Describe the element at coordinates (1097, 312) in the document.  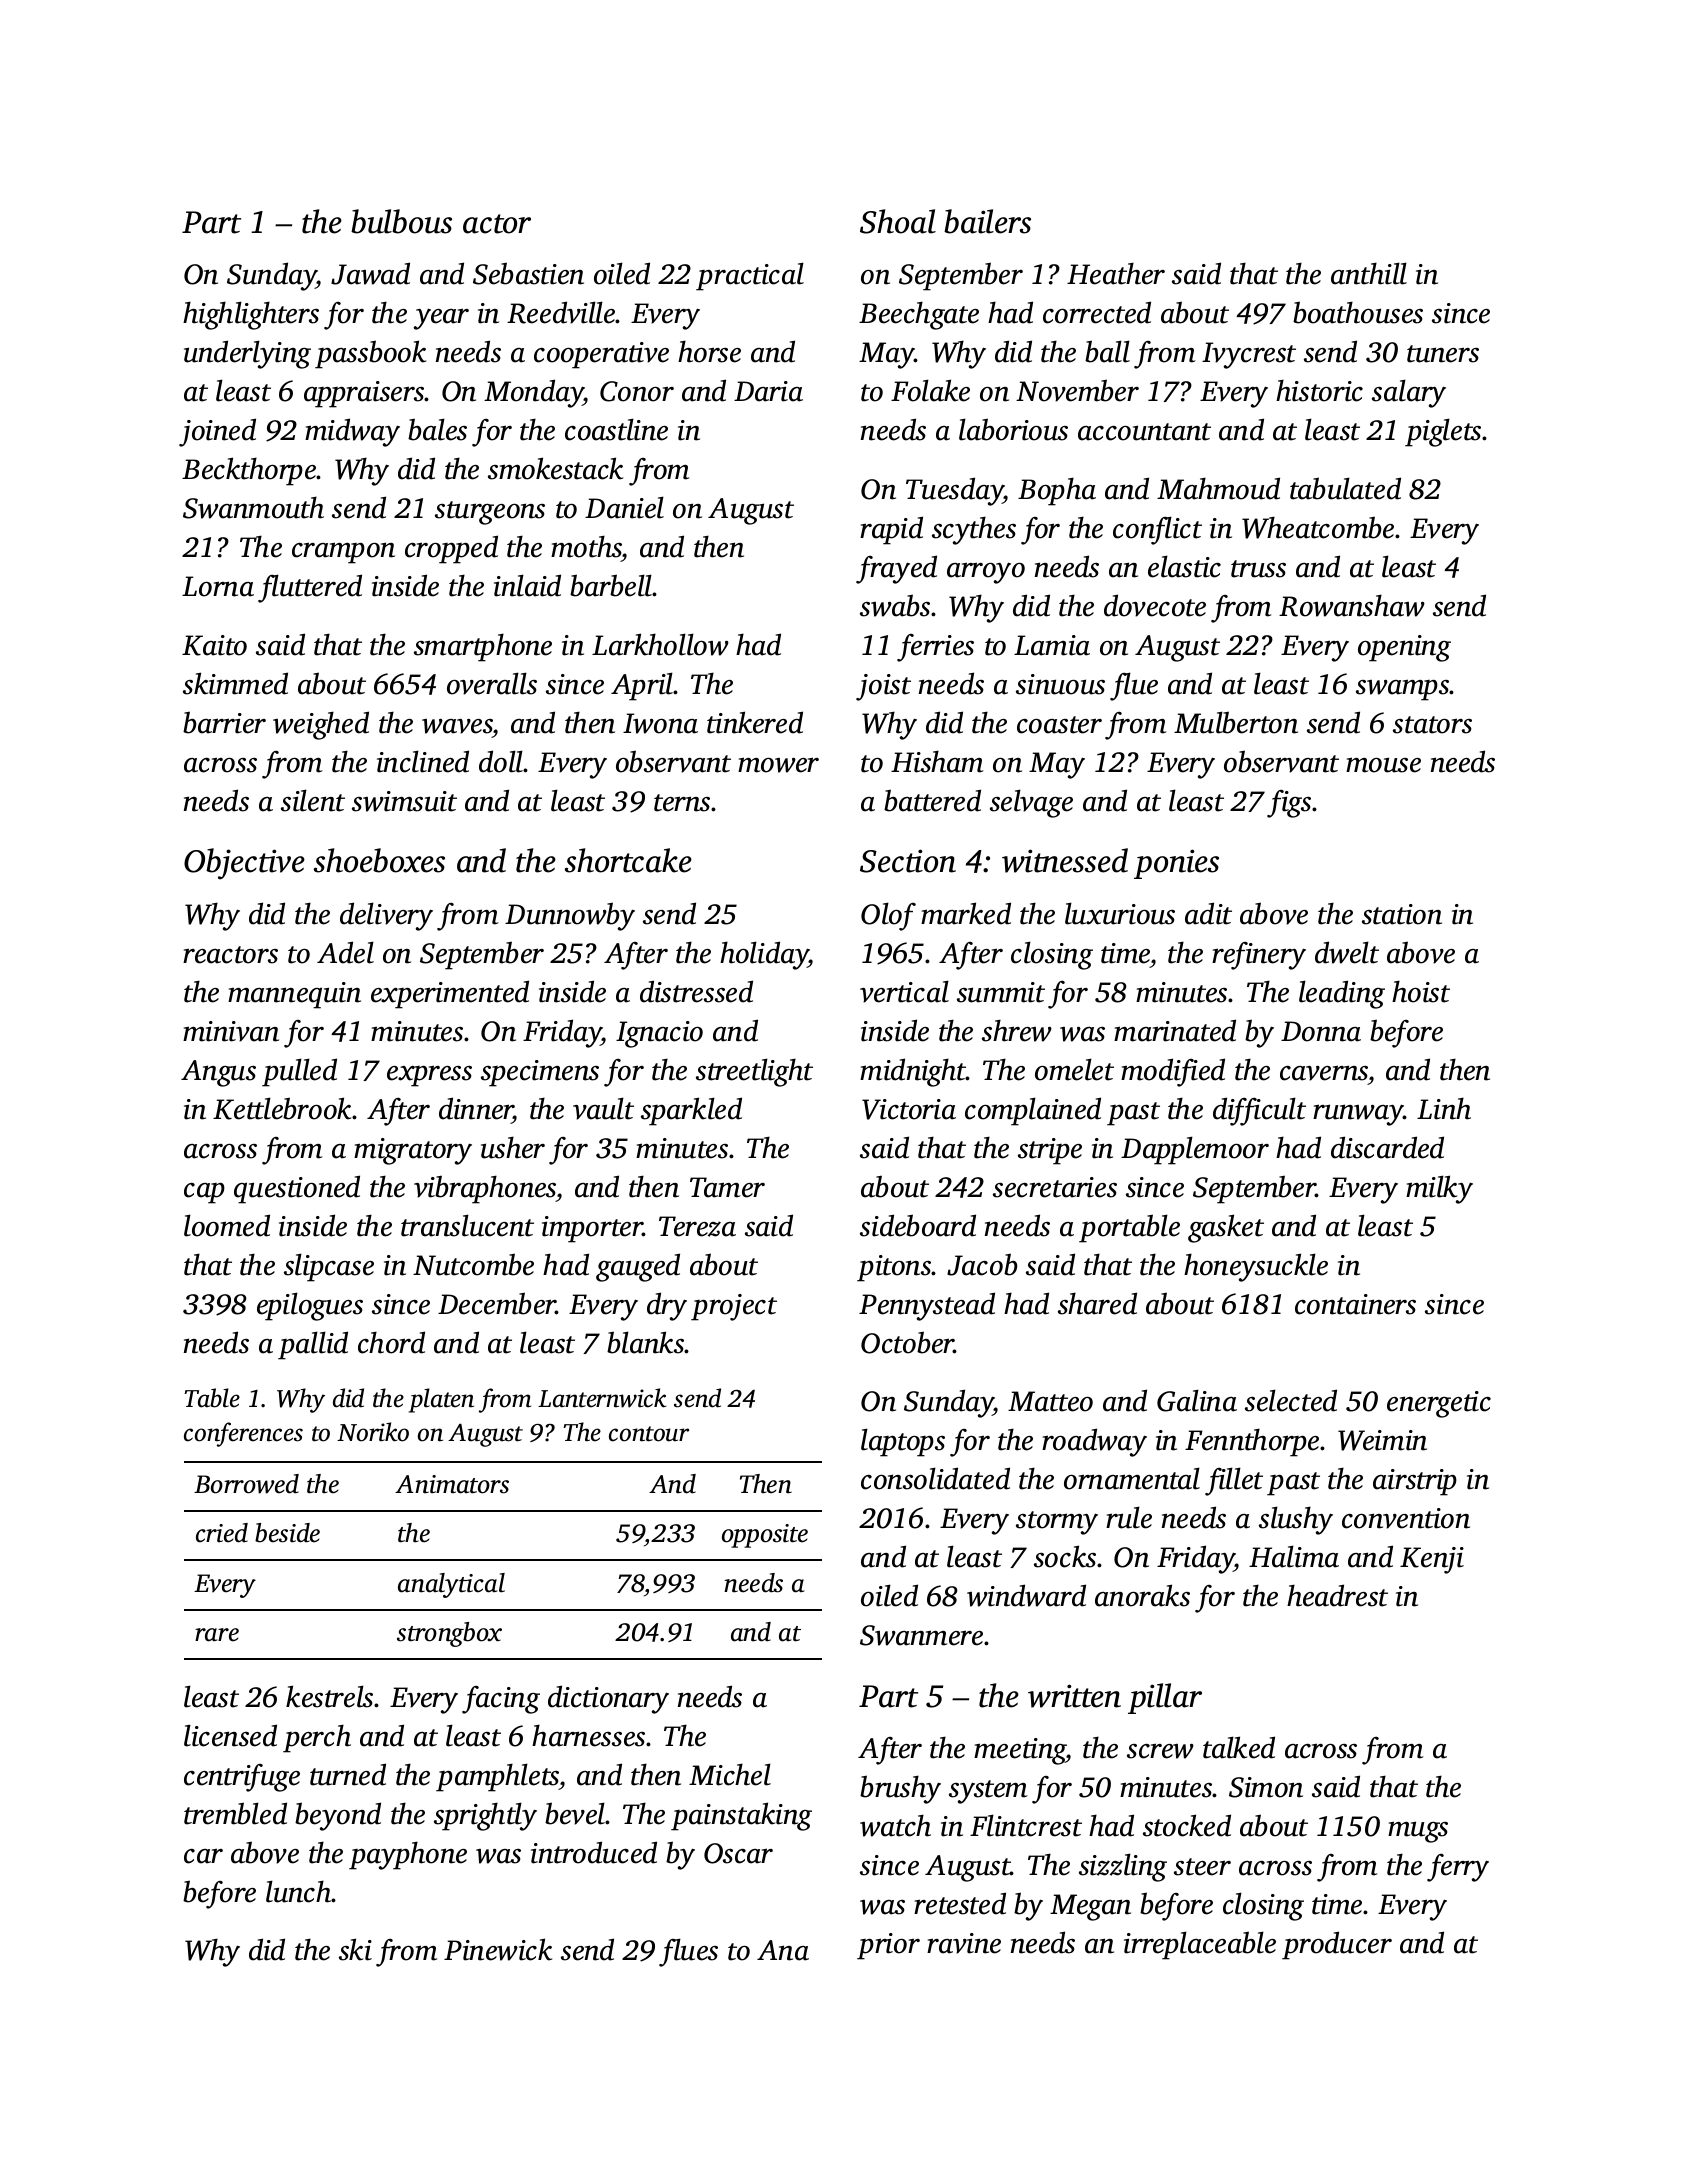
I see `corrected` at that location.
